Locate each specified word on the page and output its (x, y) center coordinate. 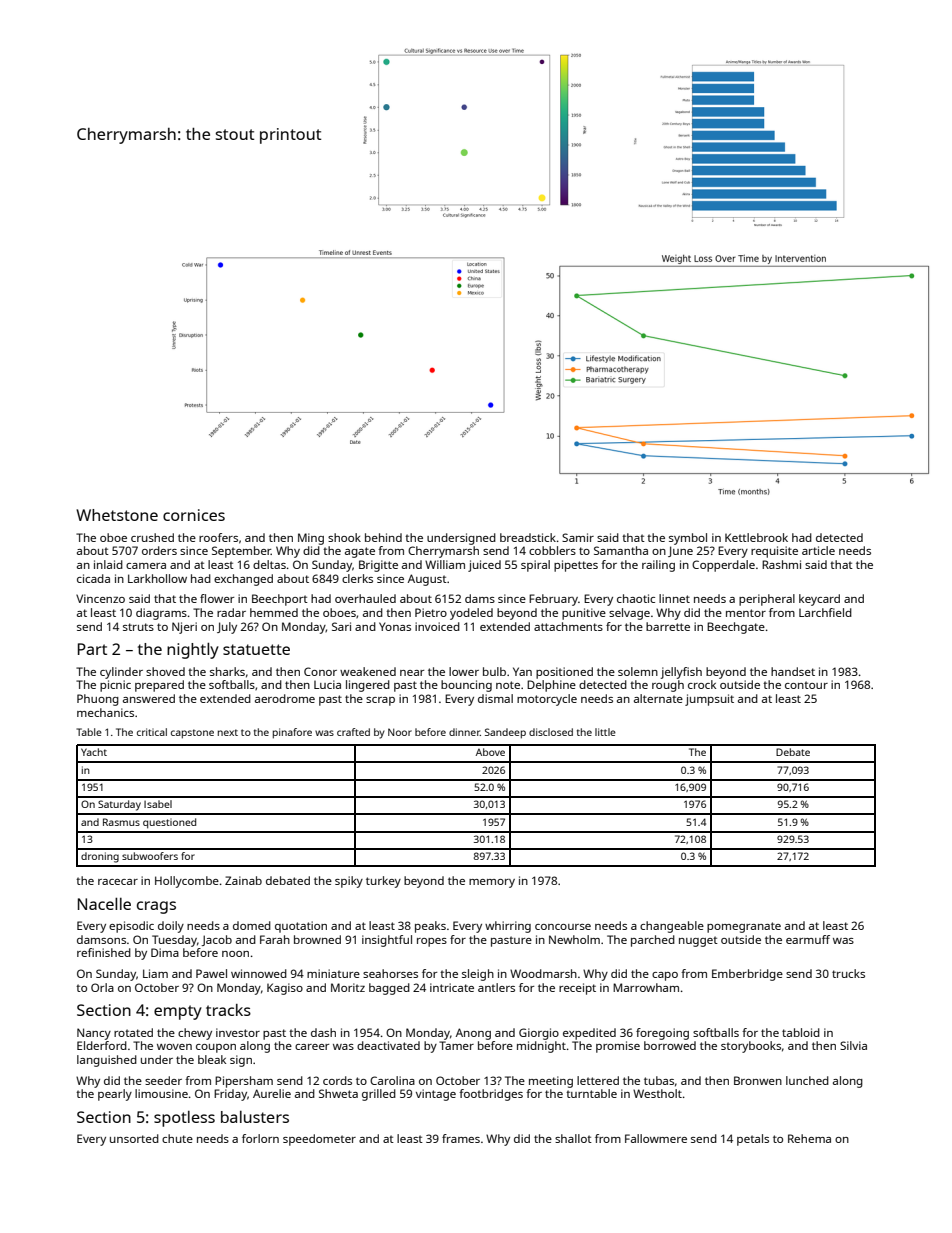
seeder (163, 1080)
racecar (118, 882)
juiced (484, 566)
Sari (341, 626)
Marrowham (646, 987)
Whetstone (117, 515)
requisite (774, 552)
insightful (387, 941)
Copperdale (723, 566)
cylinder (121, 673)
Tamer (456, 1045)
